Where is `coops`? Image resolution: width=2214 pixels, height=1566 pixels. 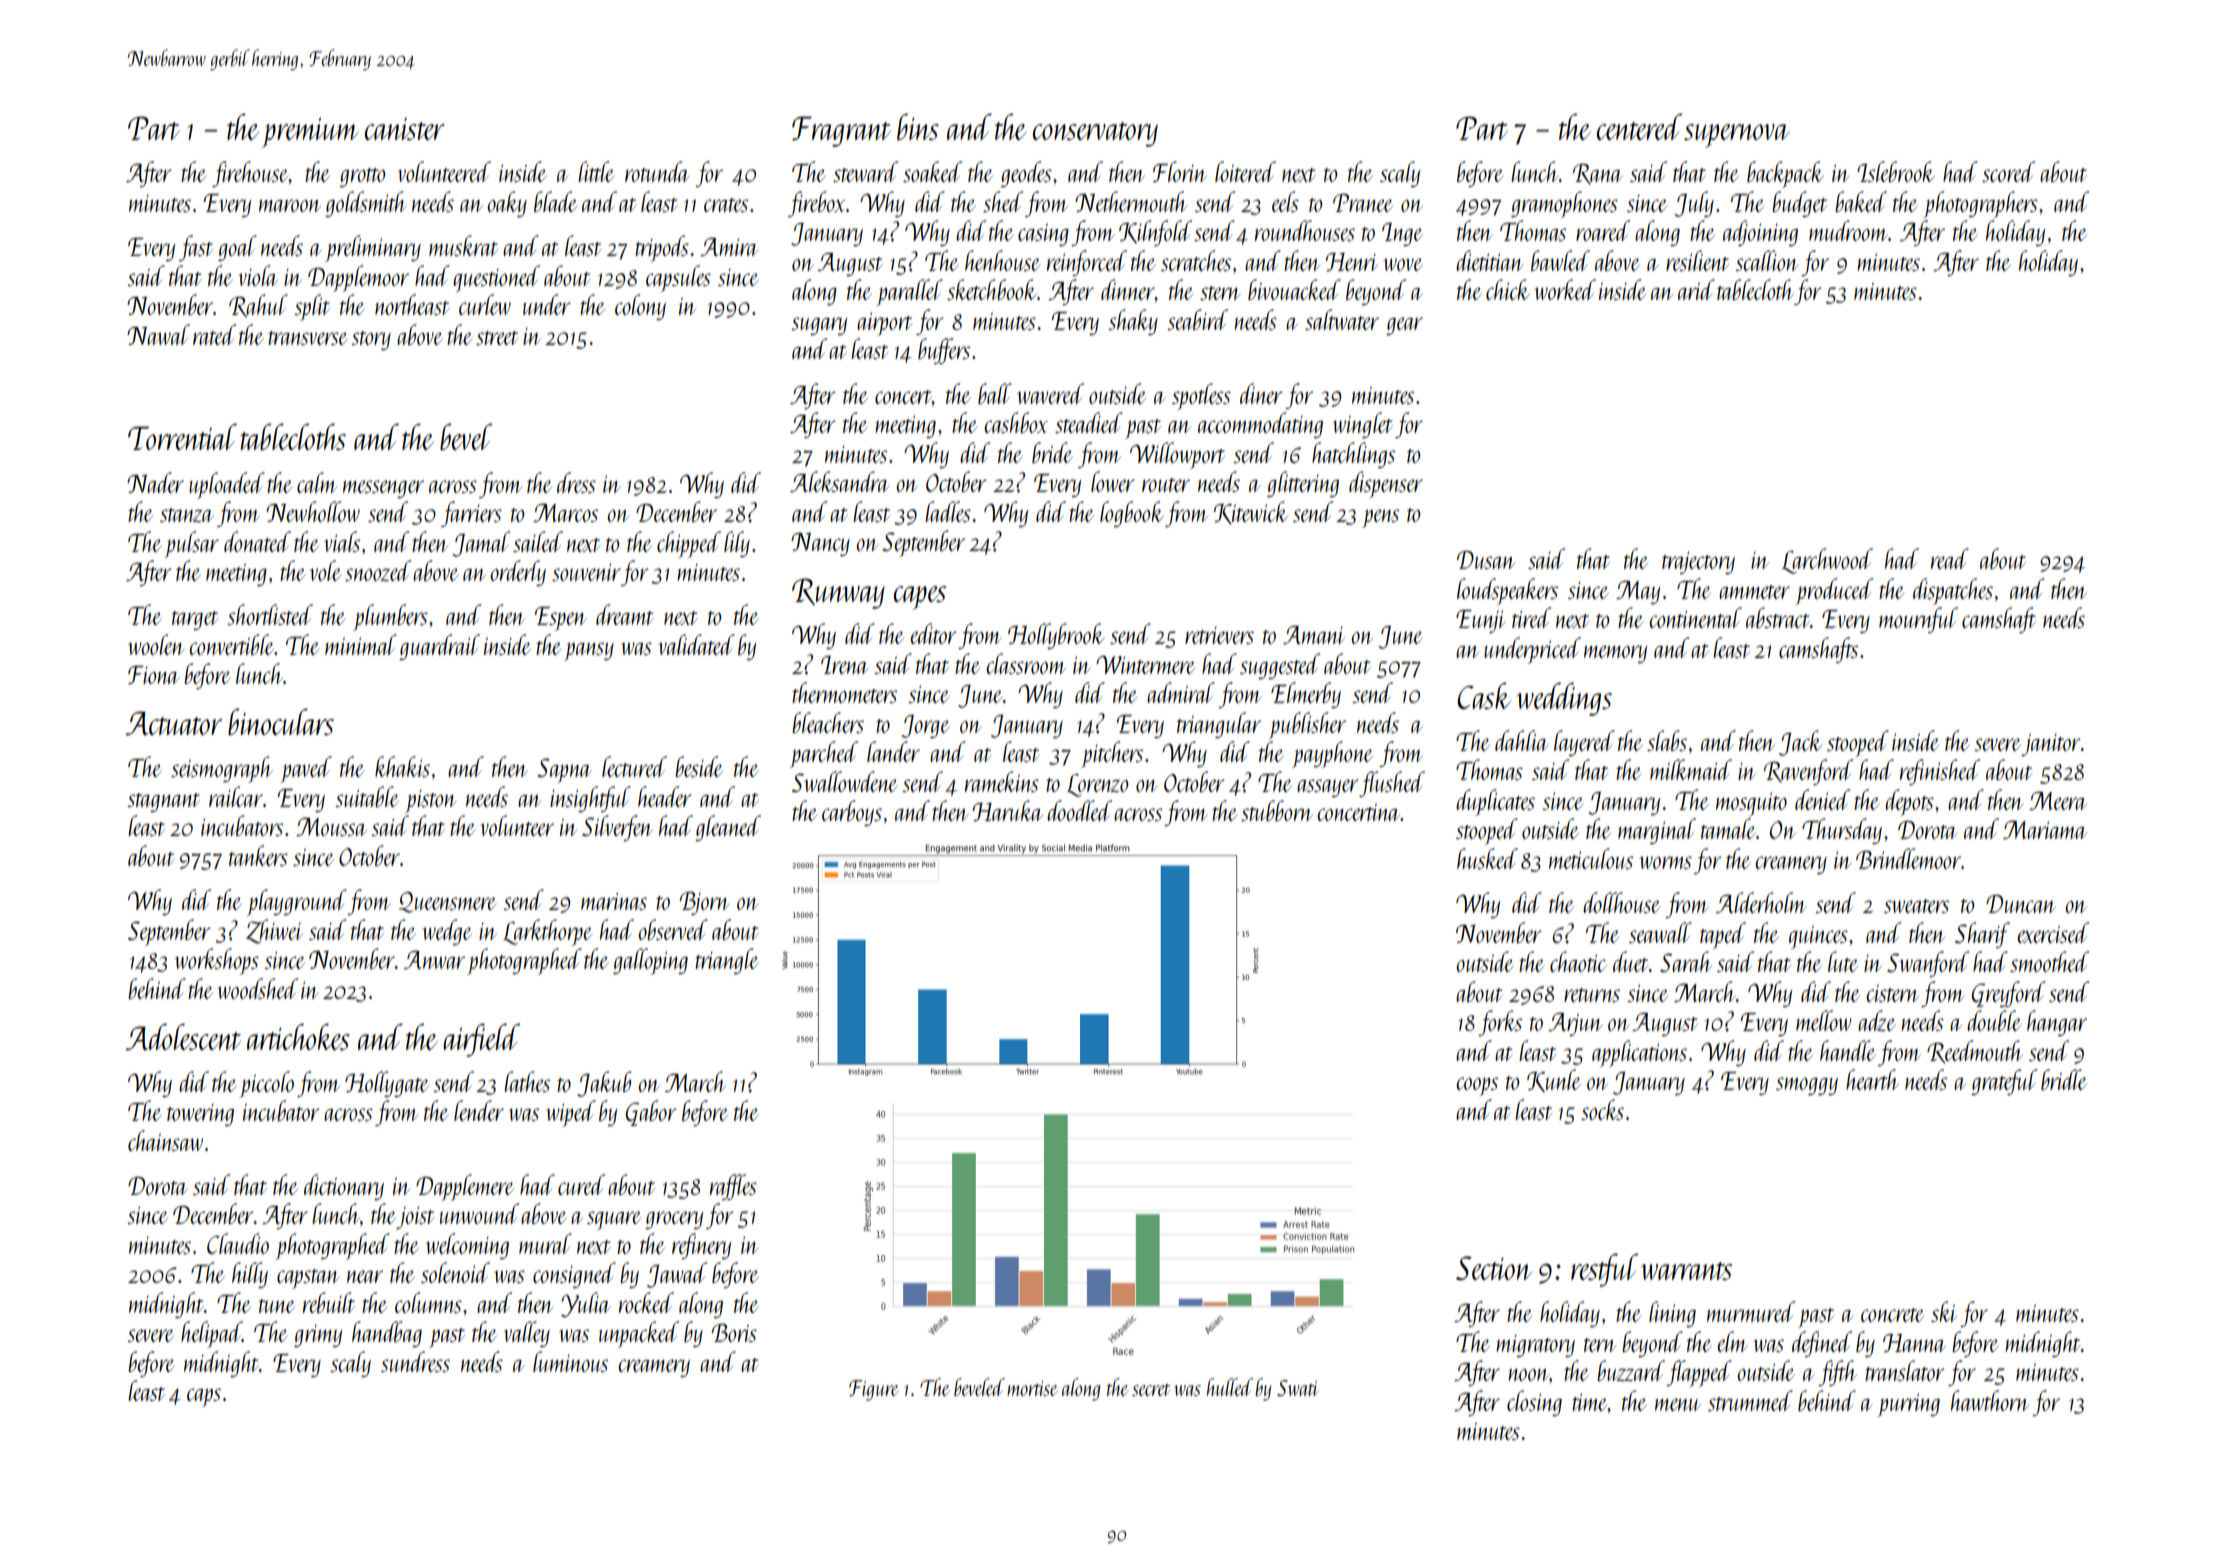 coops is located at coordinates (1477, 1086).
